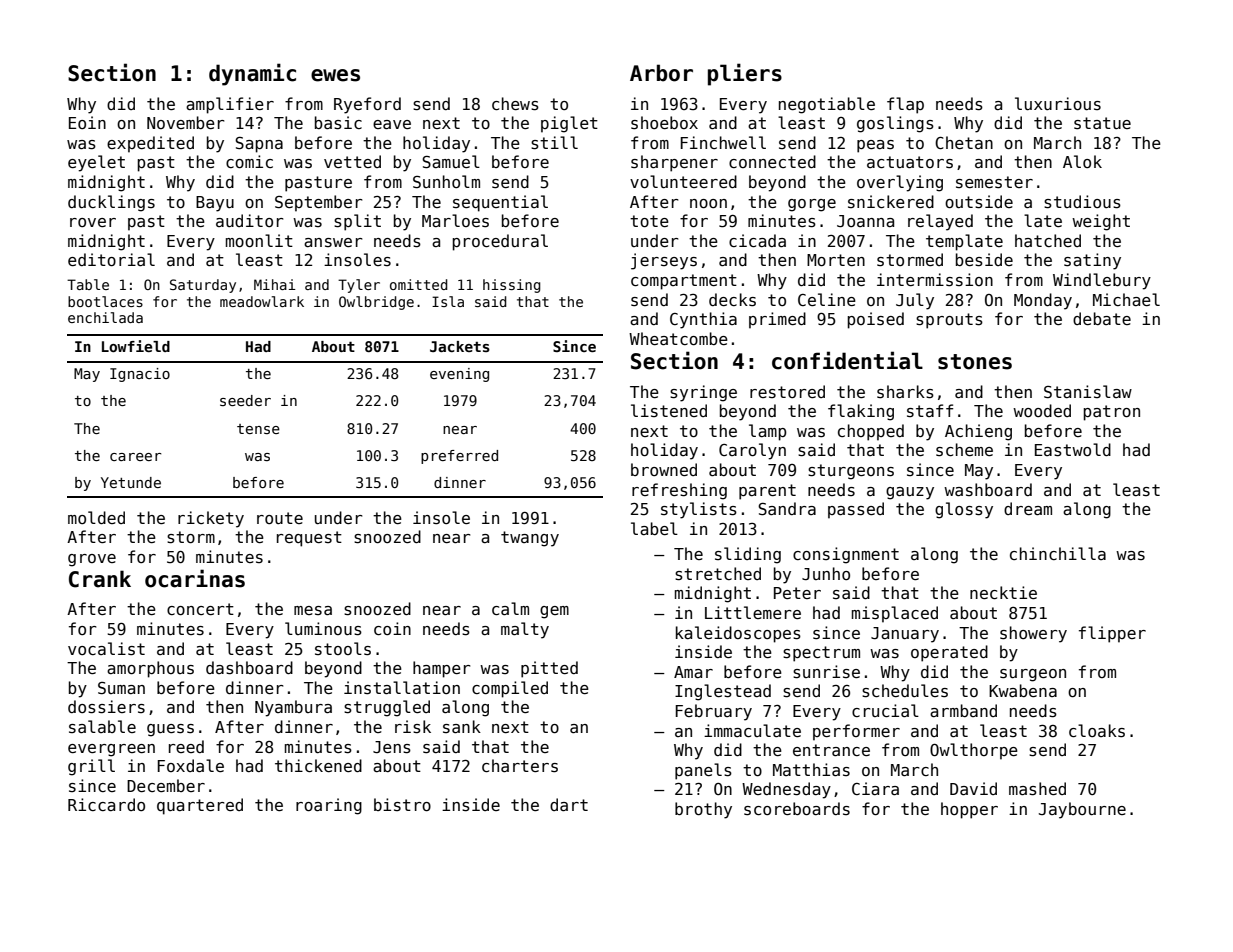  What do you see at coordinates (96, 517) in the page?
I see `molded` at bounding box center [96, 517].
